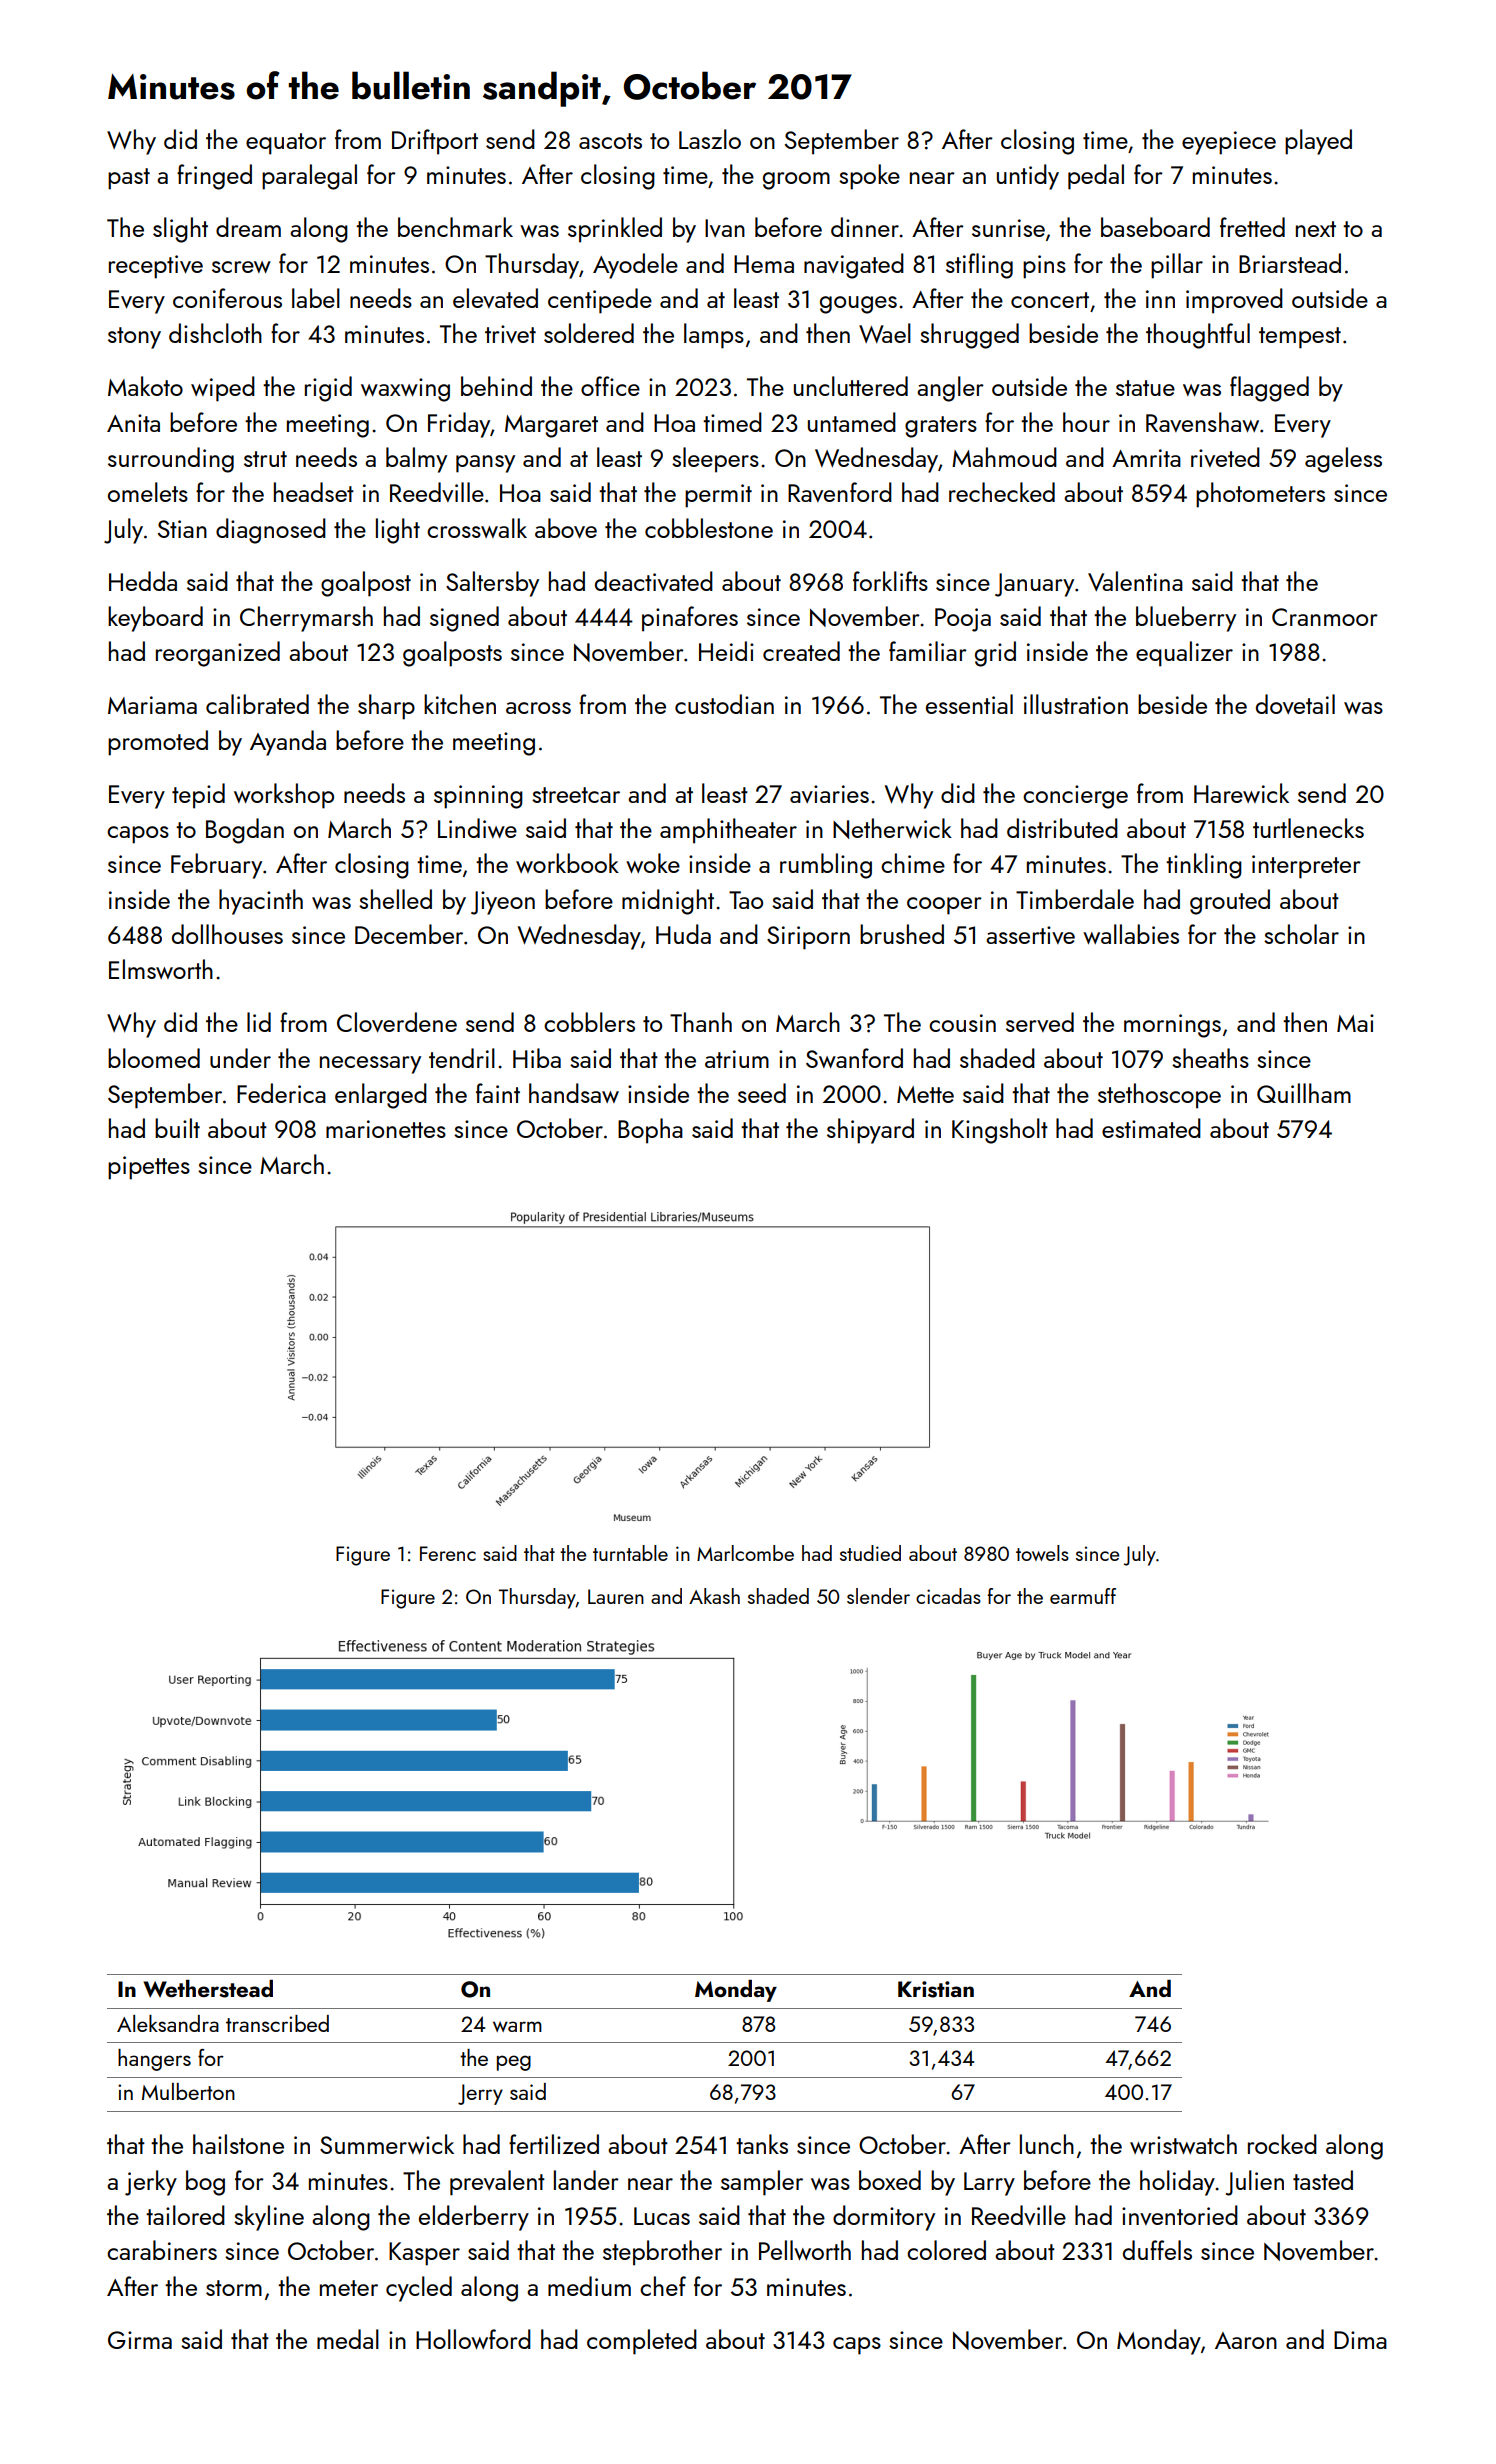 Image resolution: width=1496 pixels, height=2464 pixels. Describe the element at coordinates (455, 227) in the image. I see `benchmark` at that location.
